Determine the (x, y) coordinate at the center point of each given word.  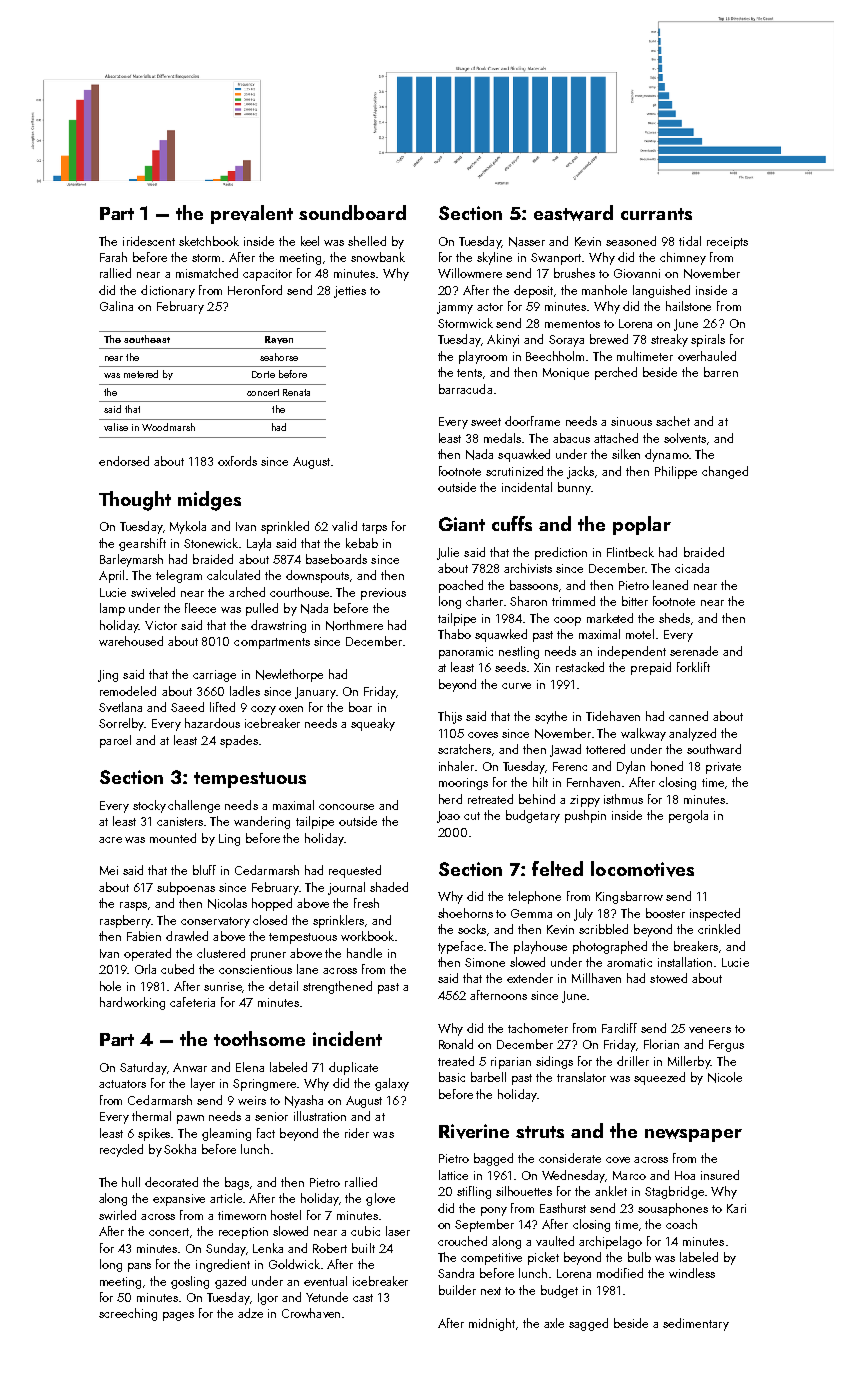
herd (450, 799)
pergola (688, 816)
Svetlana (120, 707)
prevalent (252, 214)
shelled (367, 241)
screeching (128, 1314)
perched (616, 373)
